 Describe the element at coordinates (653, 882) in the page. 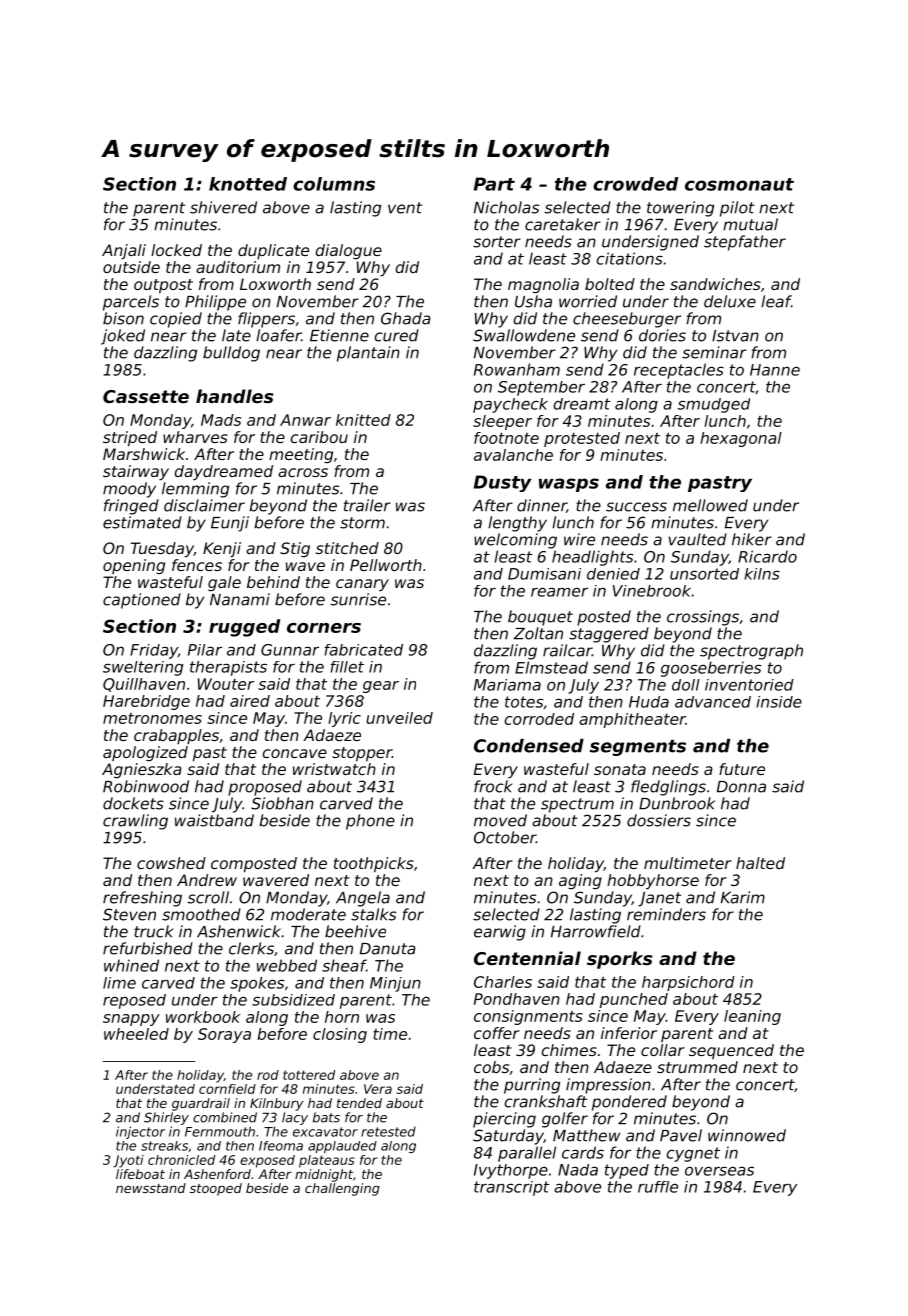

I see `hobbyhorse` at that location.
